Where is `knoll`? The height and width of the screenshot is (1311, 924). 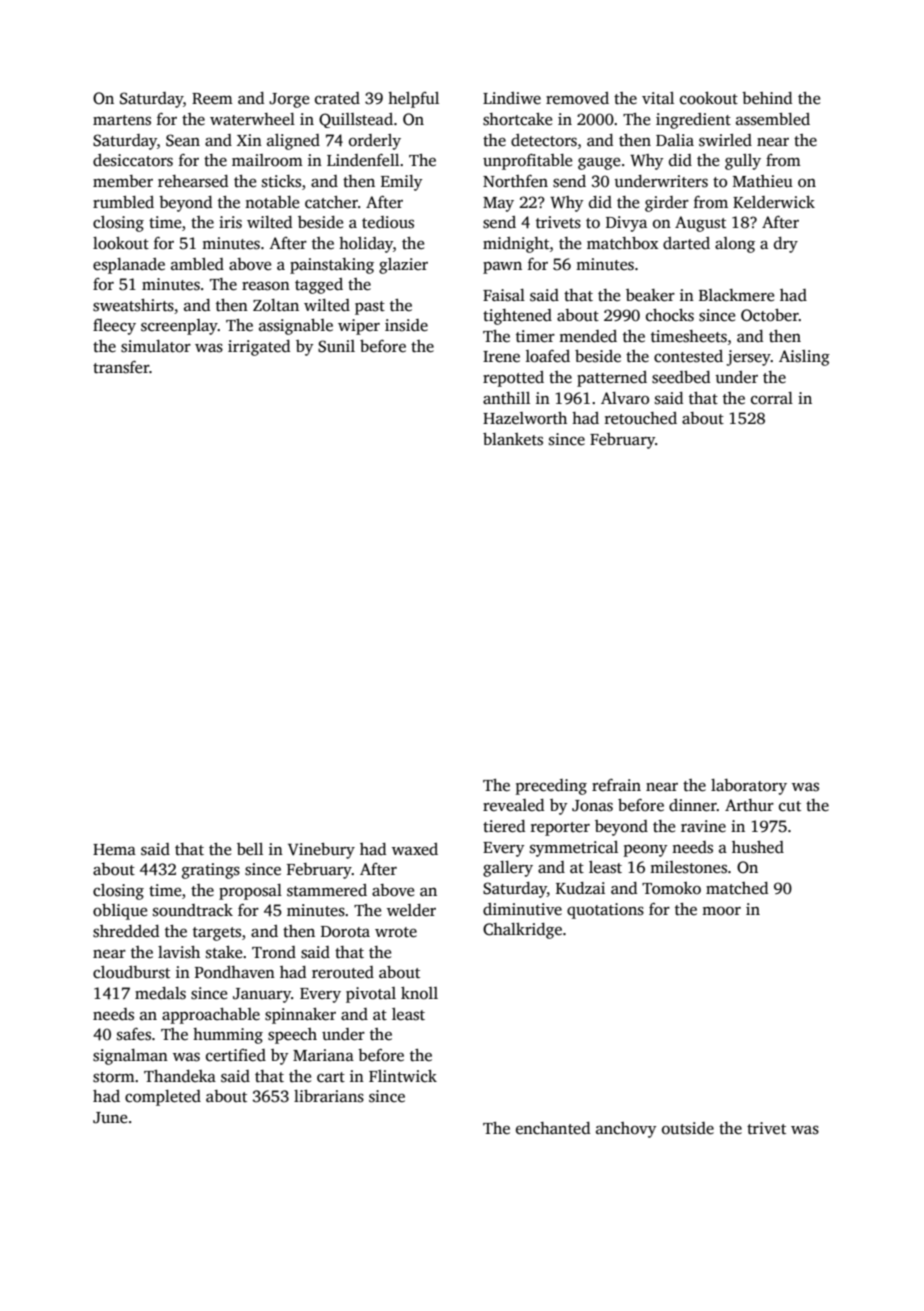 knoll is located at coordinates (419, 993).
